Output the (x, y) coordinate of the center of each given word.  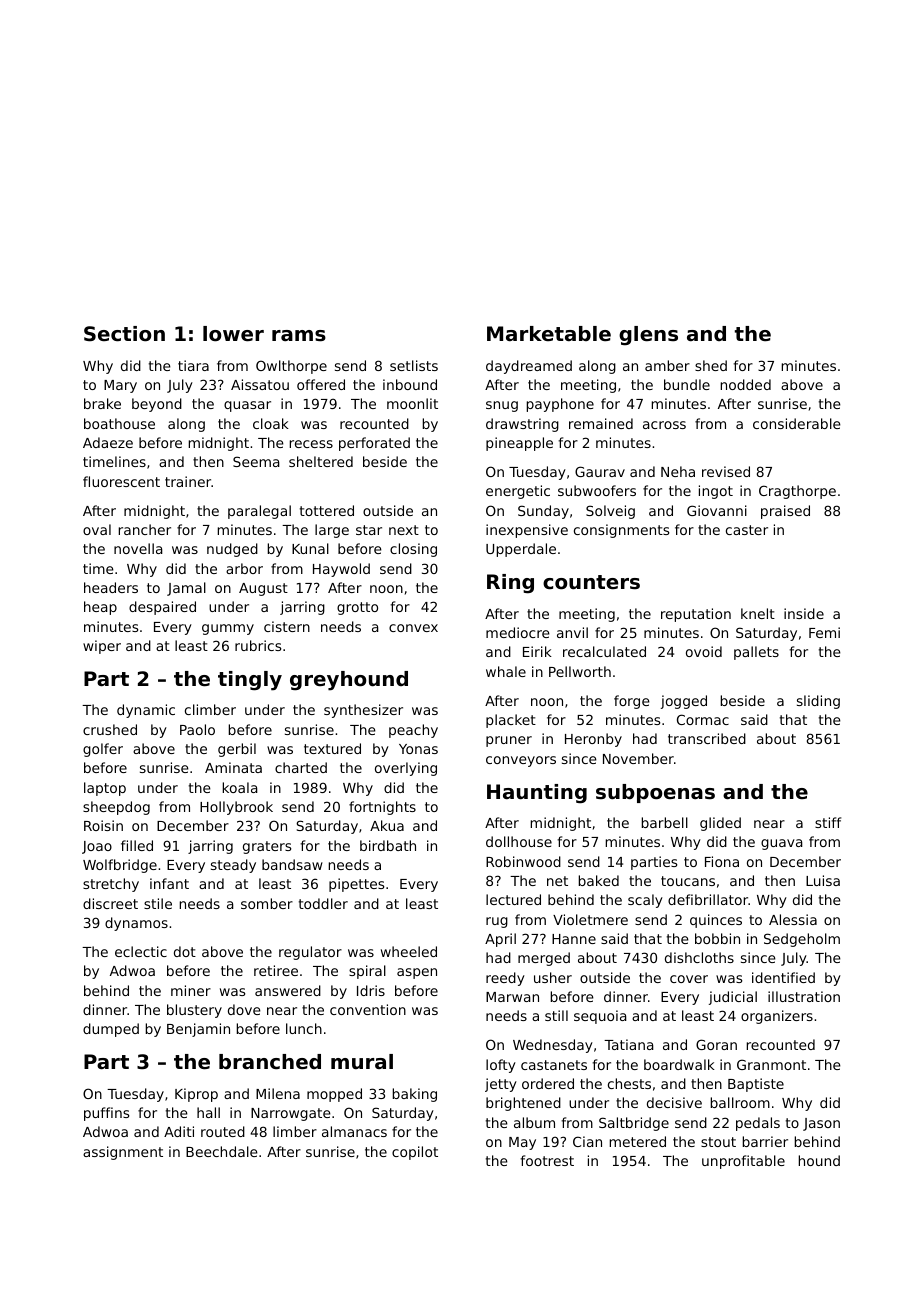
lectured (513, 899)
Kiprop (196, 1095)
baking (414, 1095)
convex (413, 628)
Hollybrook (236, 808)
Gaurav (600, 471)
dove (244, 1009)
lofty (501, 1066)
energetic (518, 492)
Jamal (186, 589)
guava (782, 844)
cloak (271, 423)
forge (632, 702)
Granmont (771, 1064)
